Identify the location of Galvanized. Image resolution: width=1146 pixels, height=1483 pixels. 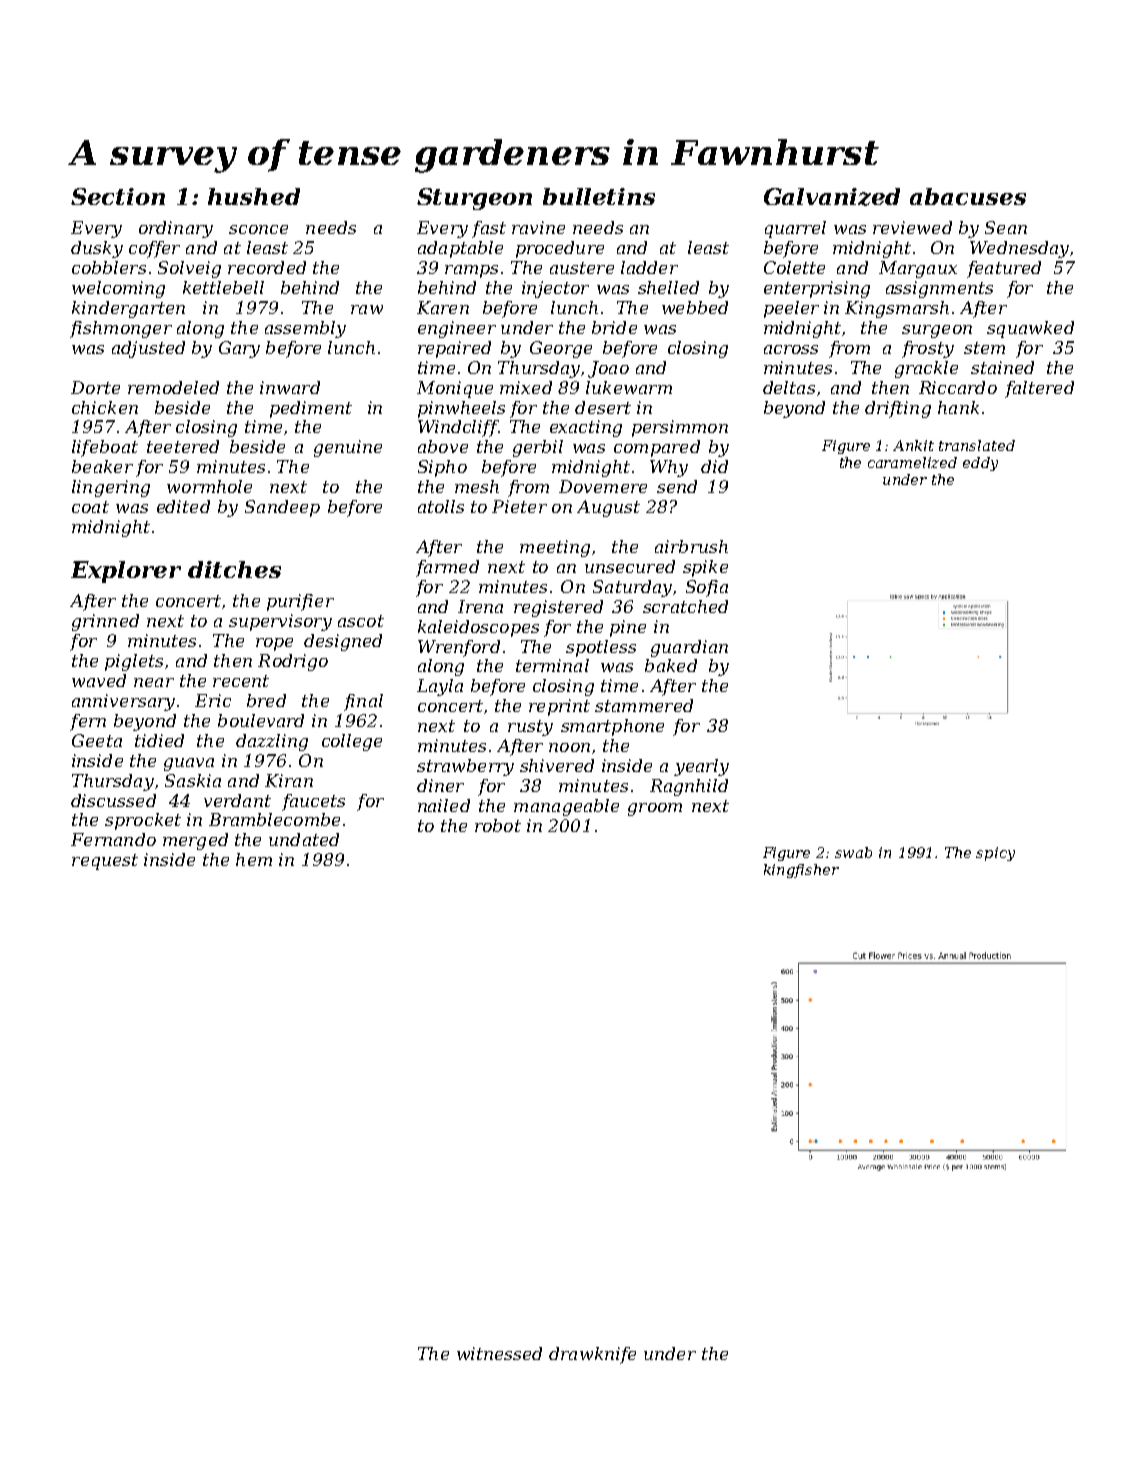
(832, 197).
